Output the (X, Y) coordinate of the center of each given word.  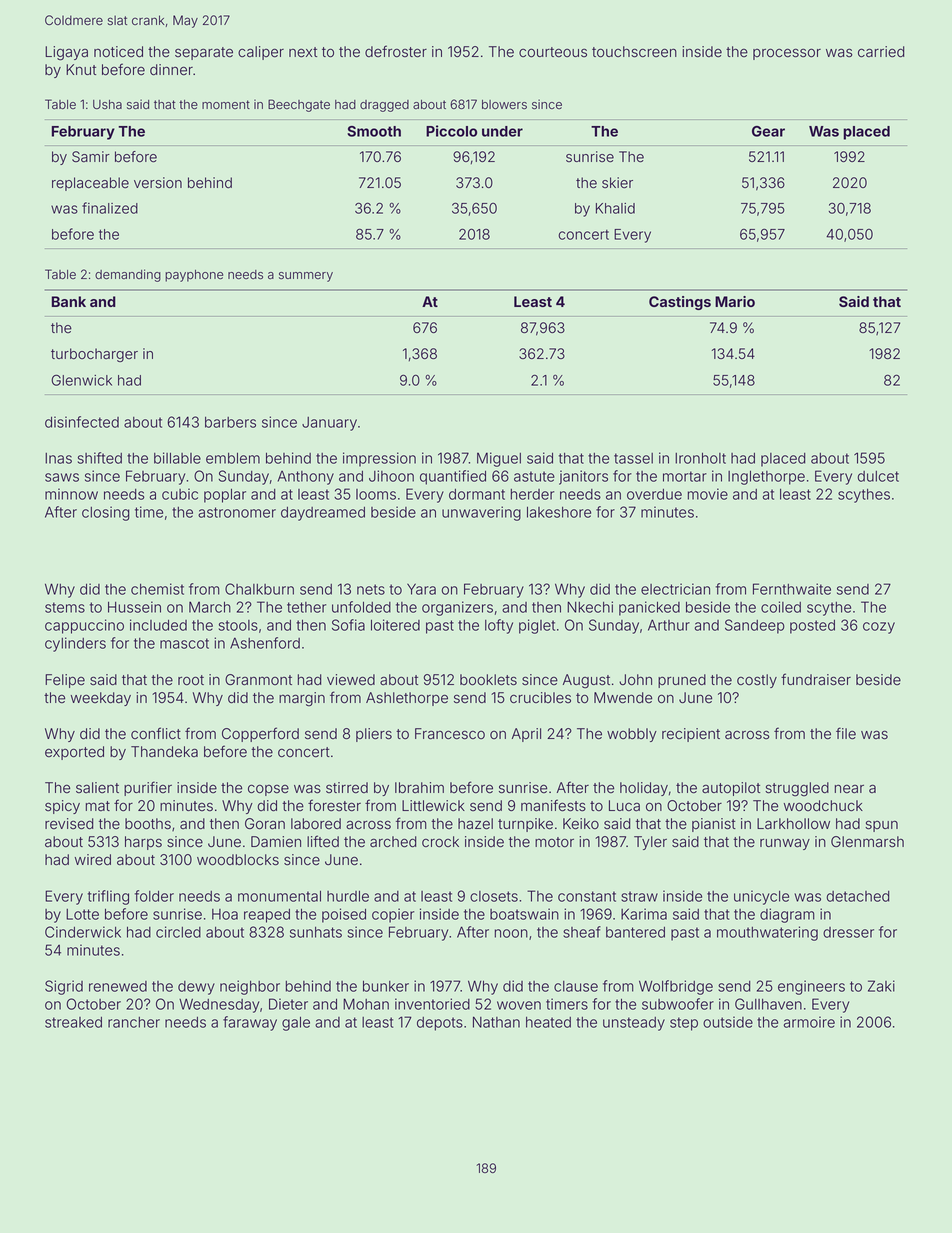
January (329, 424)
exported (74, 753)
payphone (194, 276)
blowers (504, 105)
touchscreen (634, 52)
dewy (196, 988)
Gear (768, 131)
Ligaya (66, 53)
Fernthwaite (792, 589)
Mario (735, 301)
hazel (475, 824)
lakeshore (559, 512)
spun (881, 826)
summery (306, 277)
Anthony (306, 478)
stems (65, 607)
